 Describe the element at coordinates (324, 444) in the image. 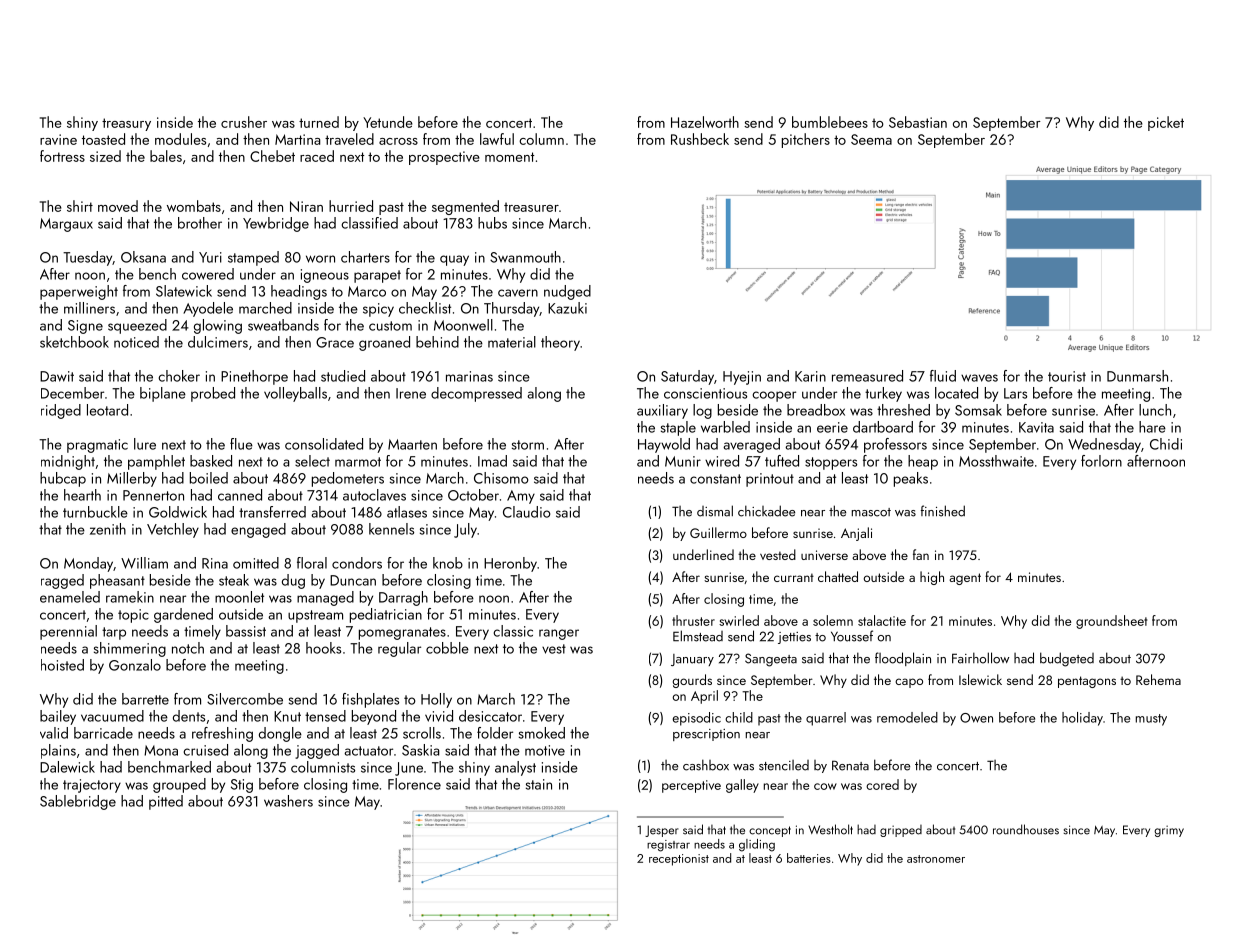

I see `consolidated` at that location.
